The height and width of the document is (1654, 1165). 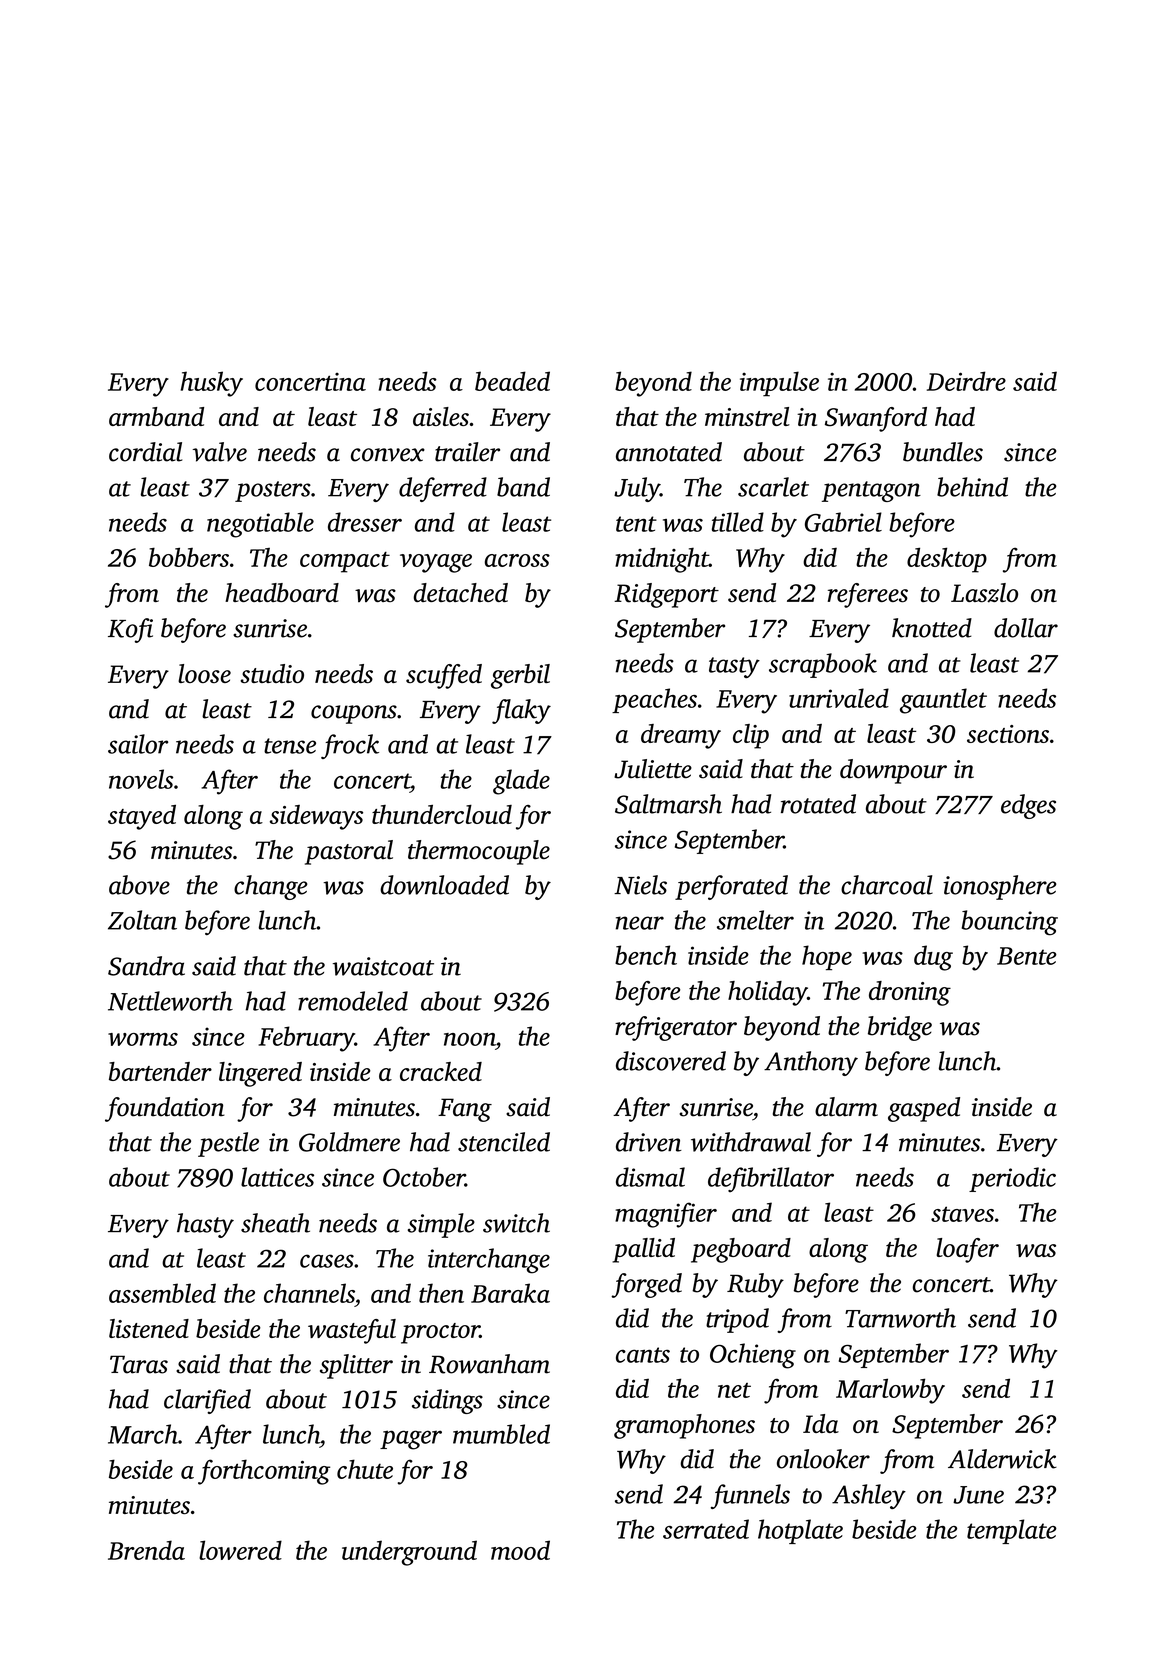 What do you see at coordinates (1002, 1459) in the document?
I see `Alderwick` at bounding box center [1002, 1459].
